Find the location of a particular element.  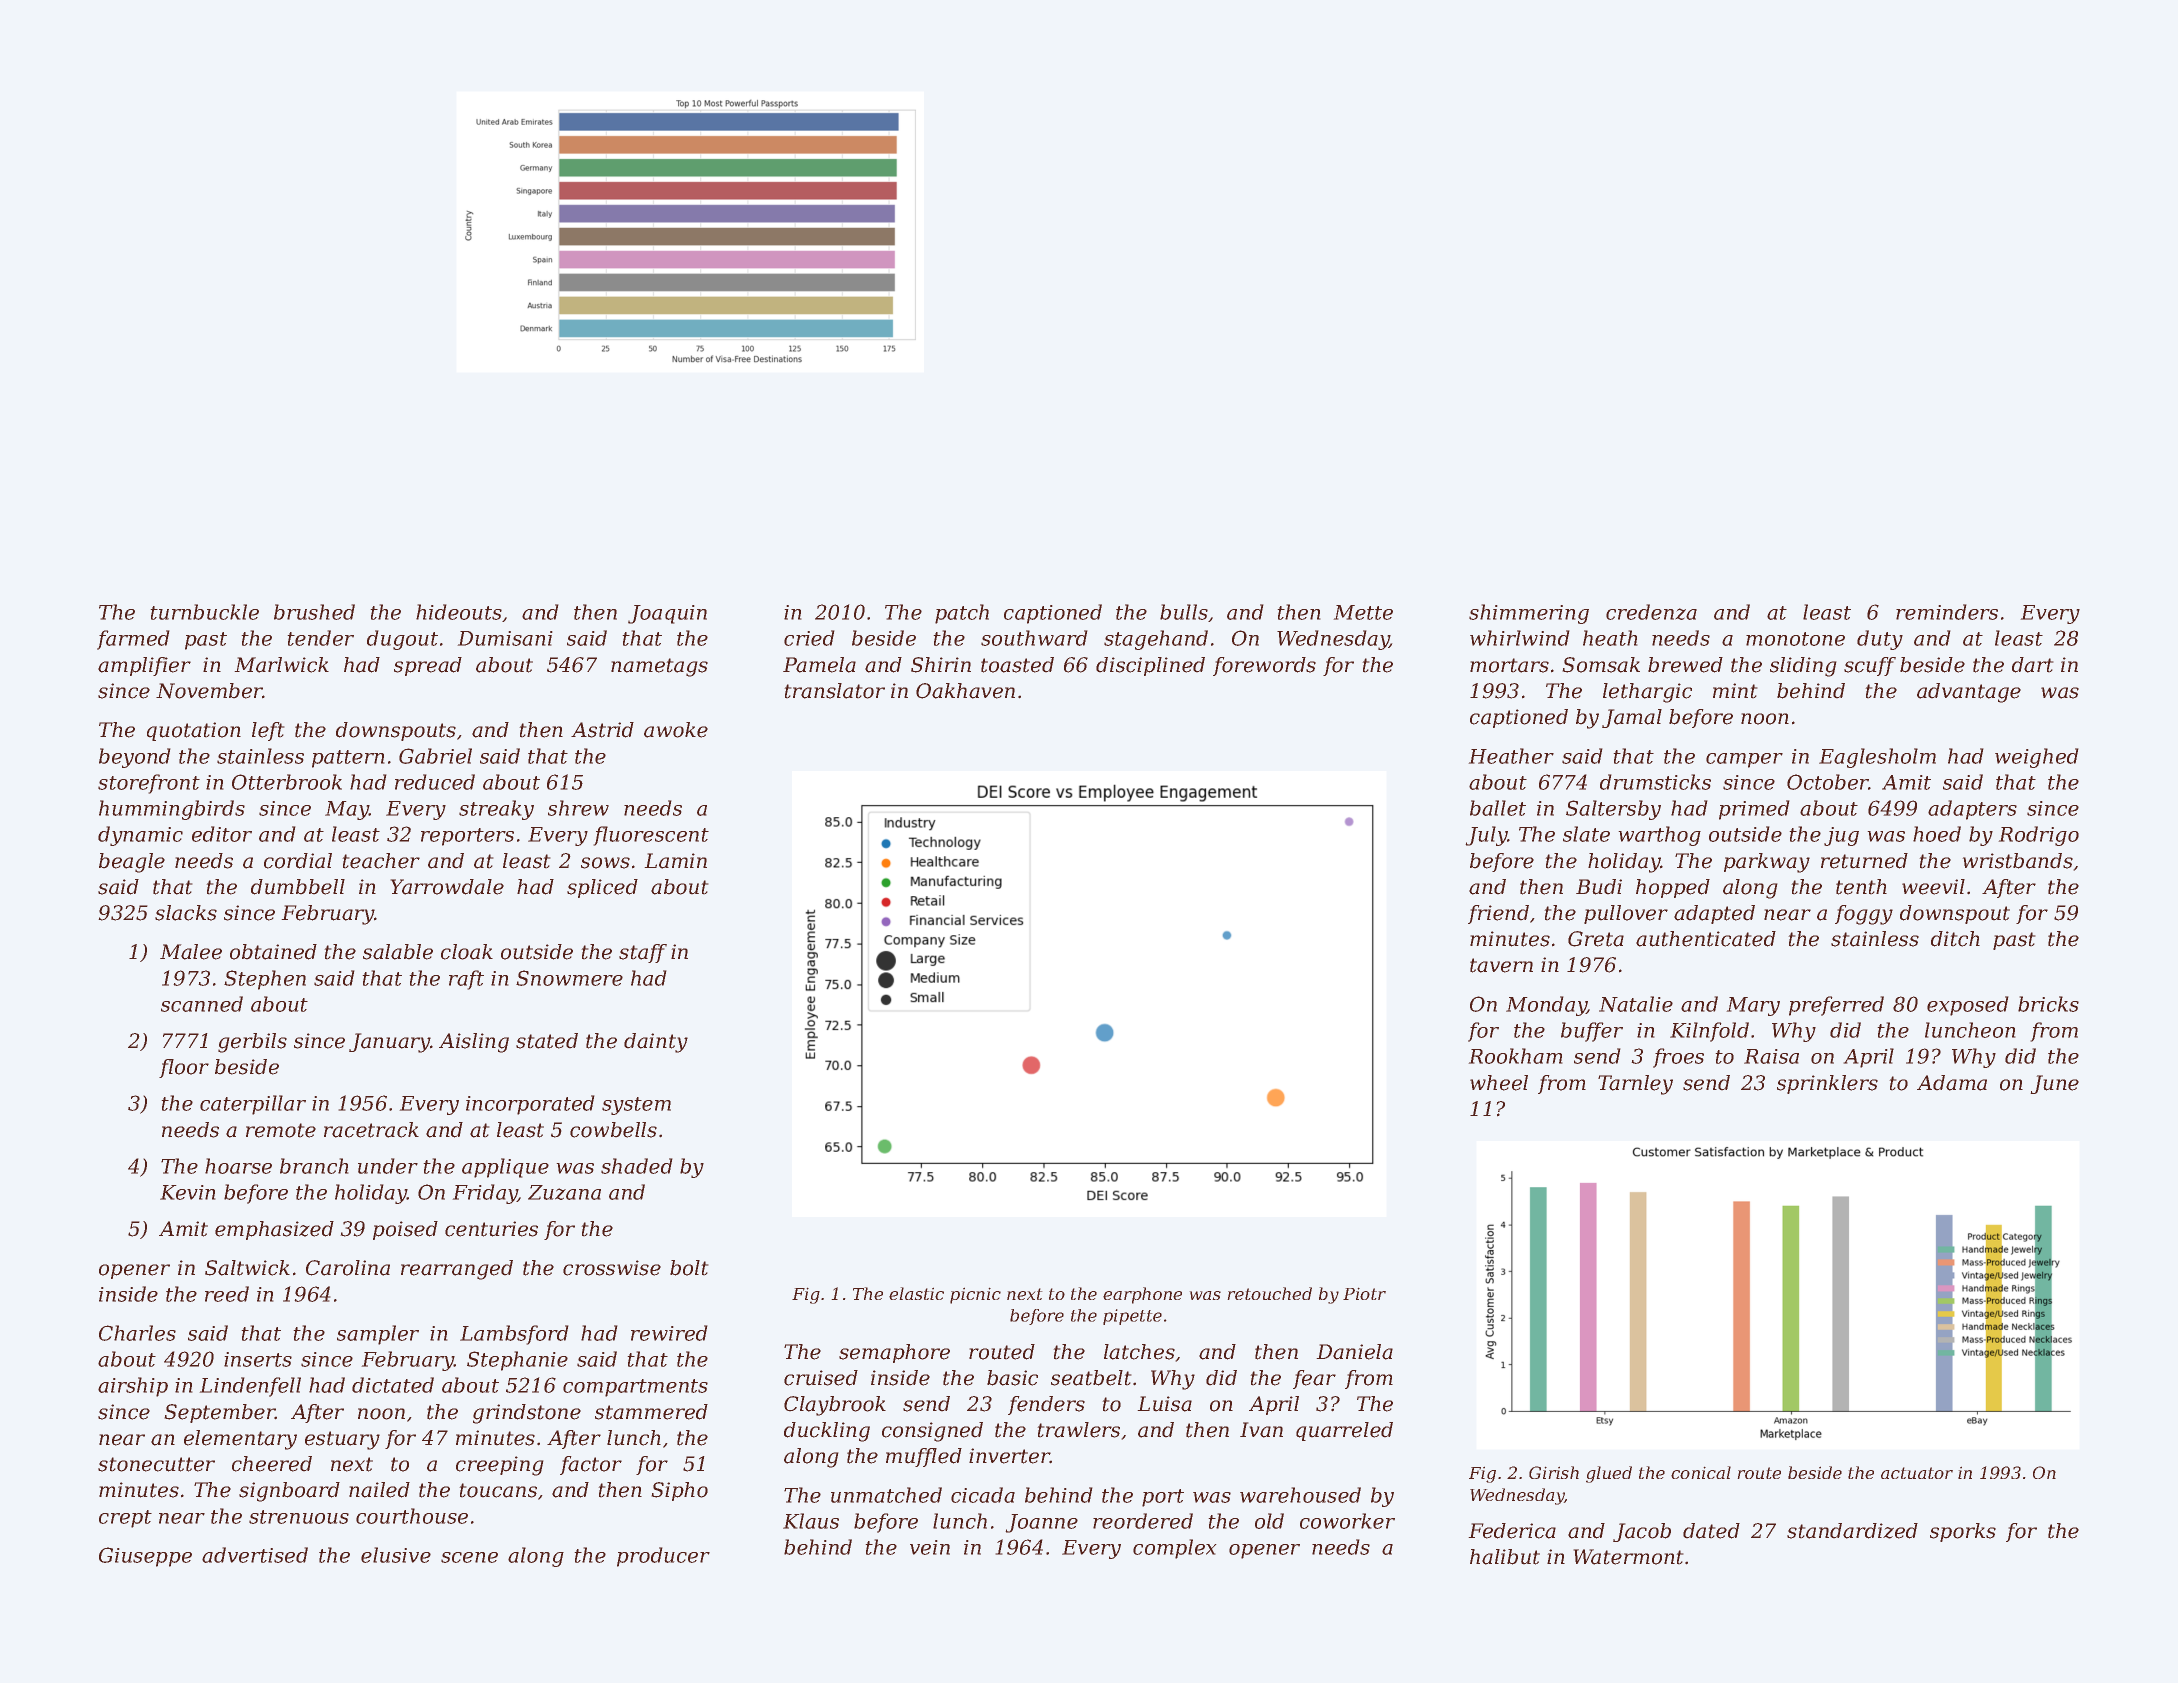

reed is located at coordinates (227, 1294).
